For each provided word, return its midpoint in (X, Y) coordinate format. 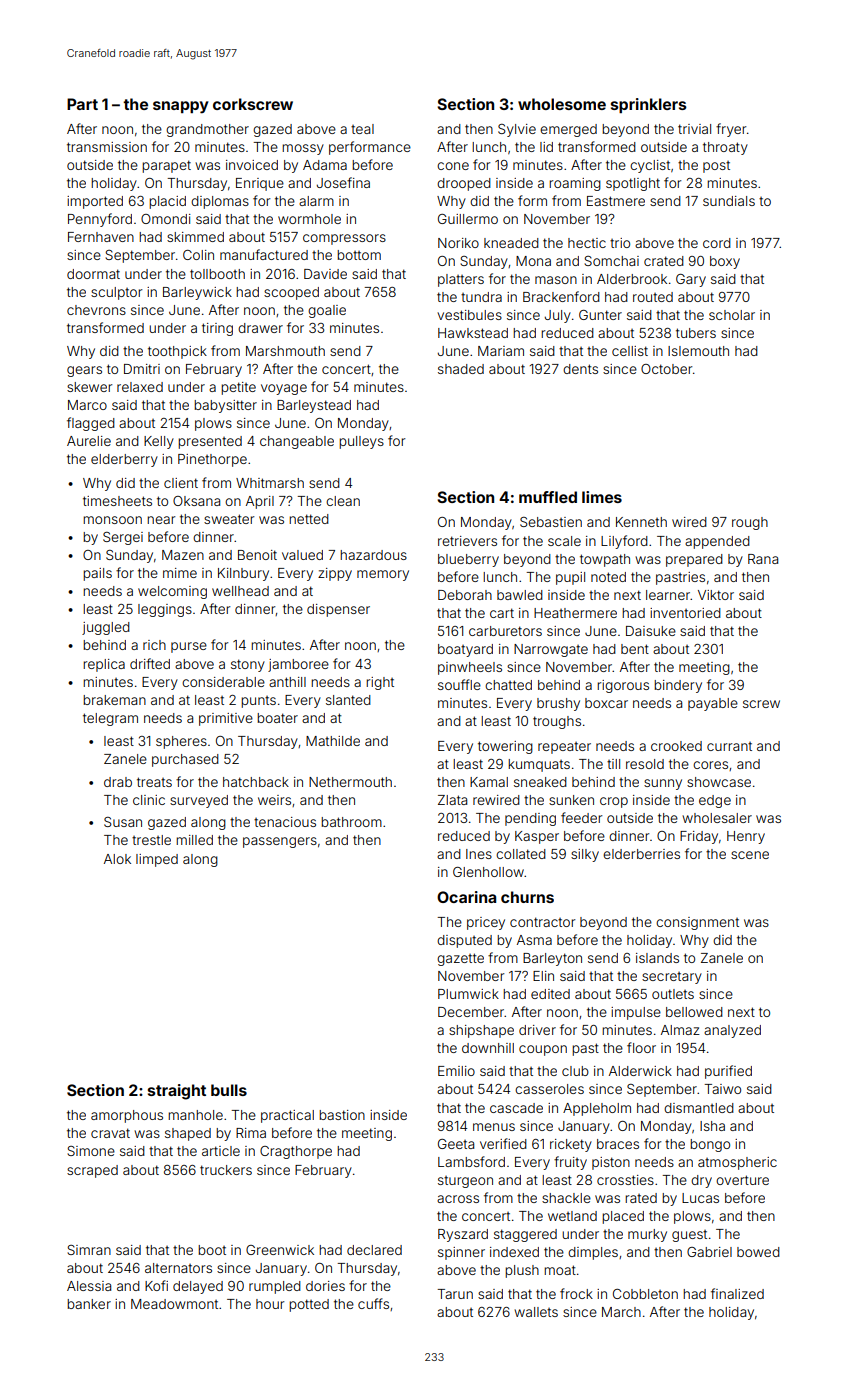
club (575, 1071)
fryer (731, 130)
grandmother (207, 130)
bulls (229, 1090)
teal (362, 129)
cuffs (373, 1303)
